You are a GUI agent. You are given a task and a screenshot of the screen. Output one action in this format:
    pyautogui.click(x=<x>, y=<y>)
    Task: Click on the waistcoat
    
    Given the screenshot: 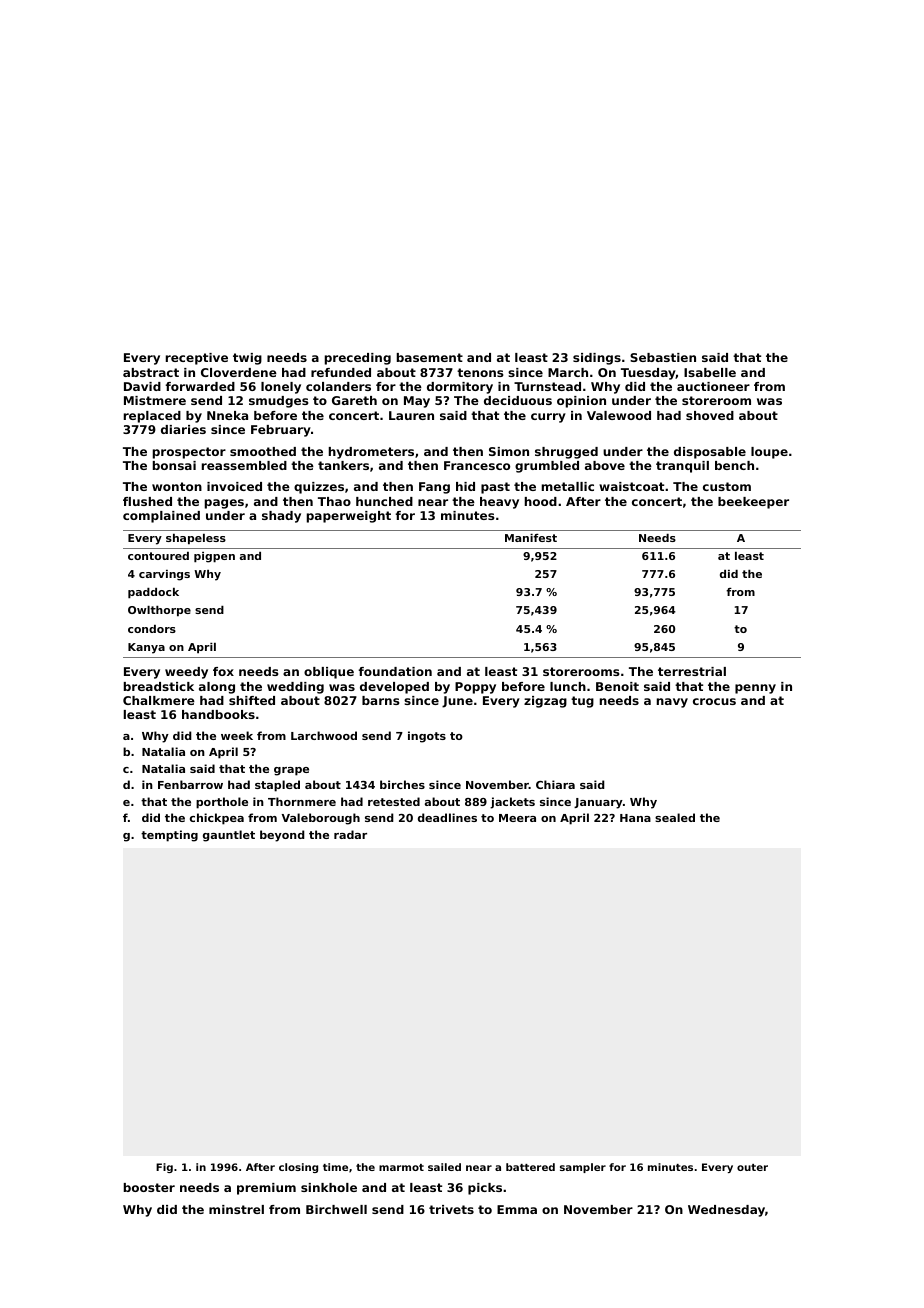 What is the action you would take?
    pyautogui.click(x=631, y=486)
